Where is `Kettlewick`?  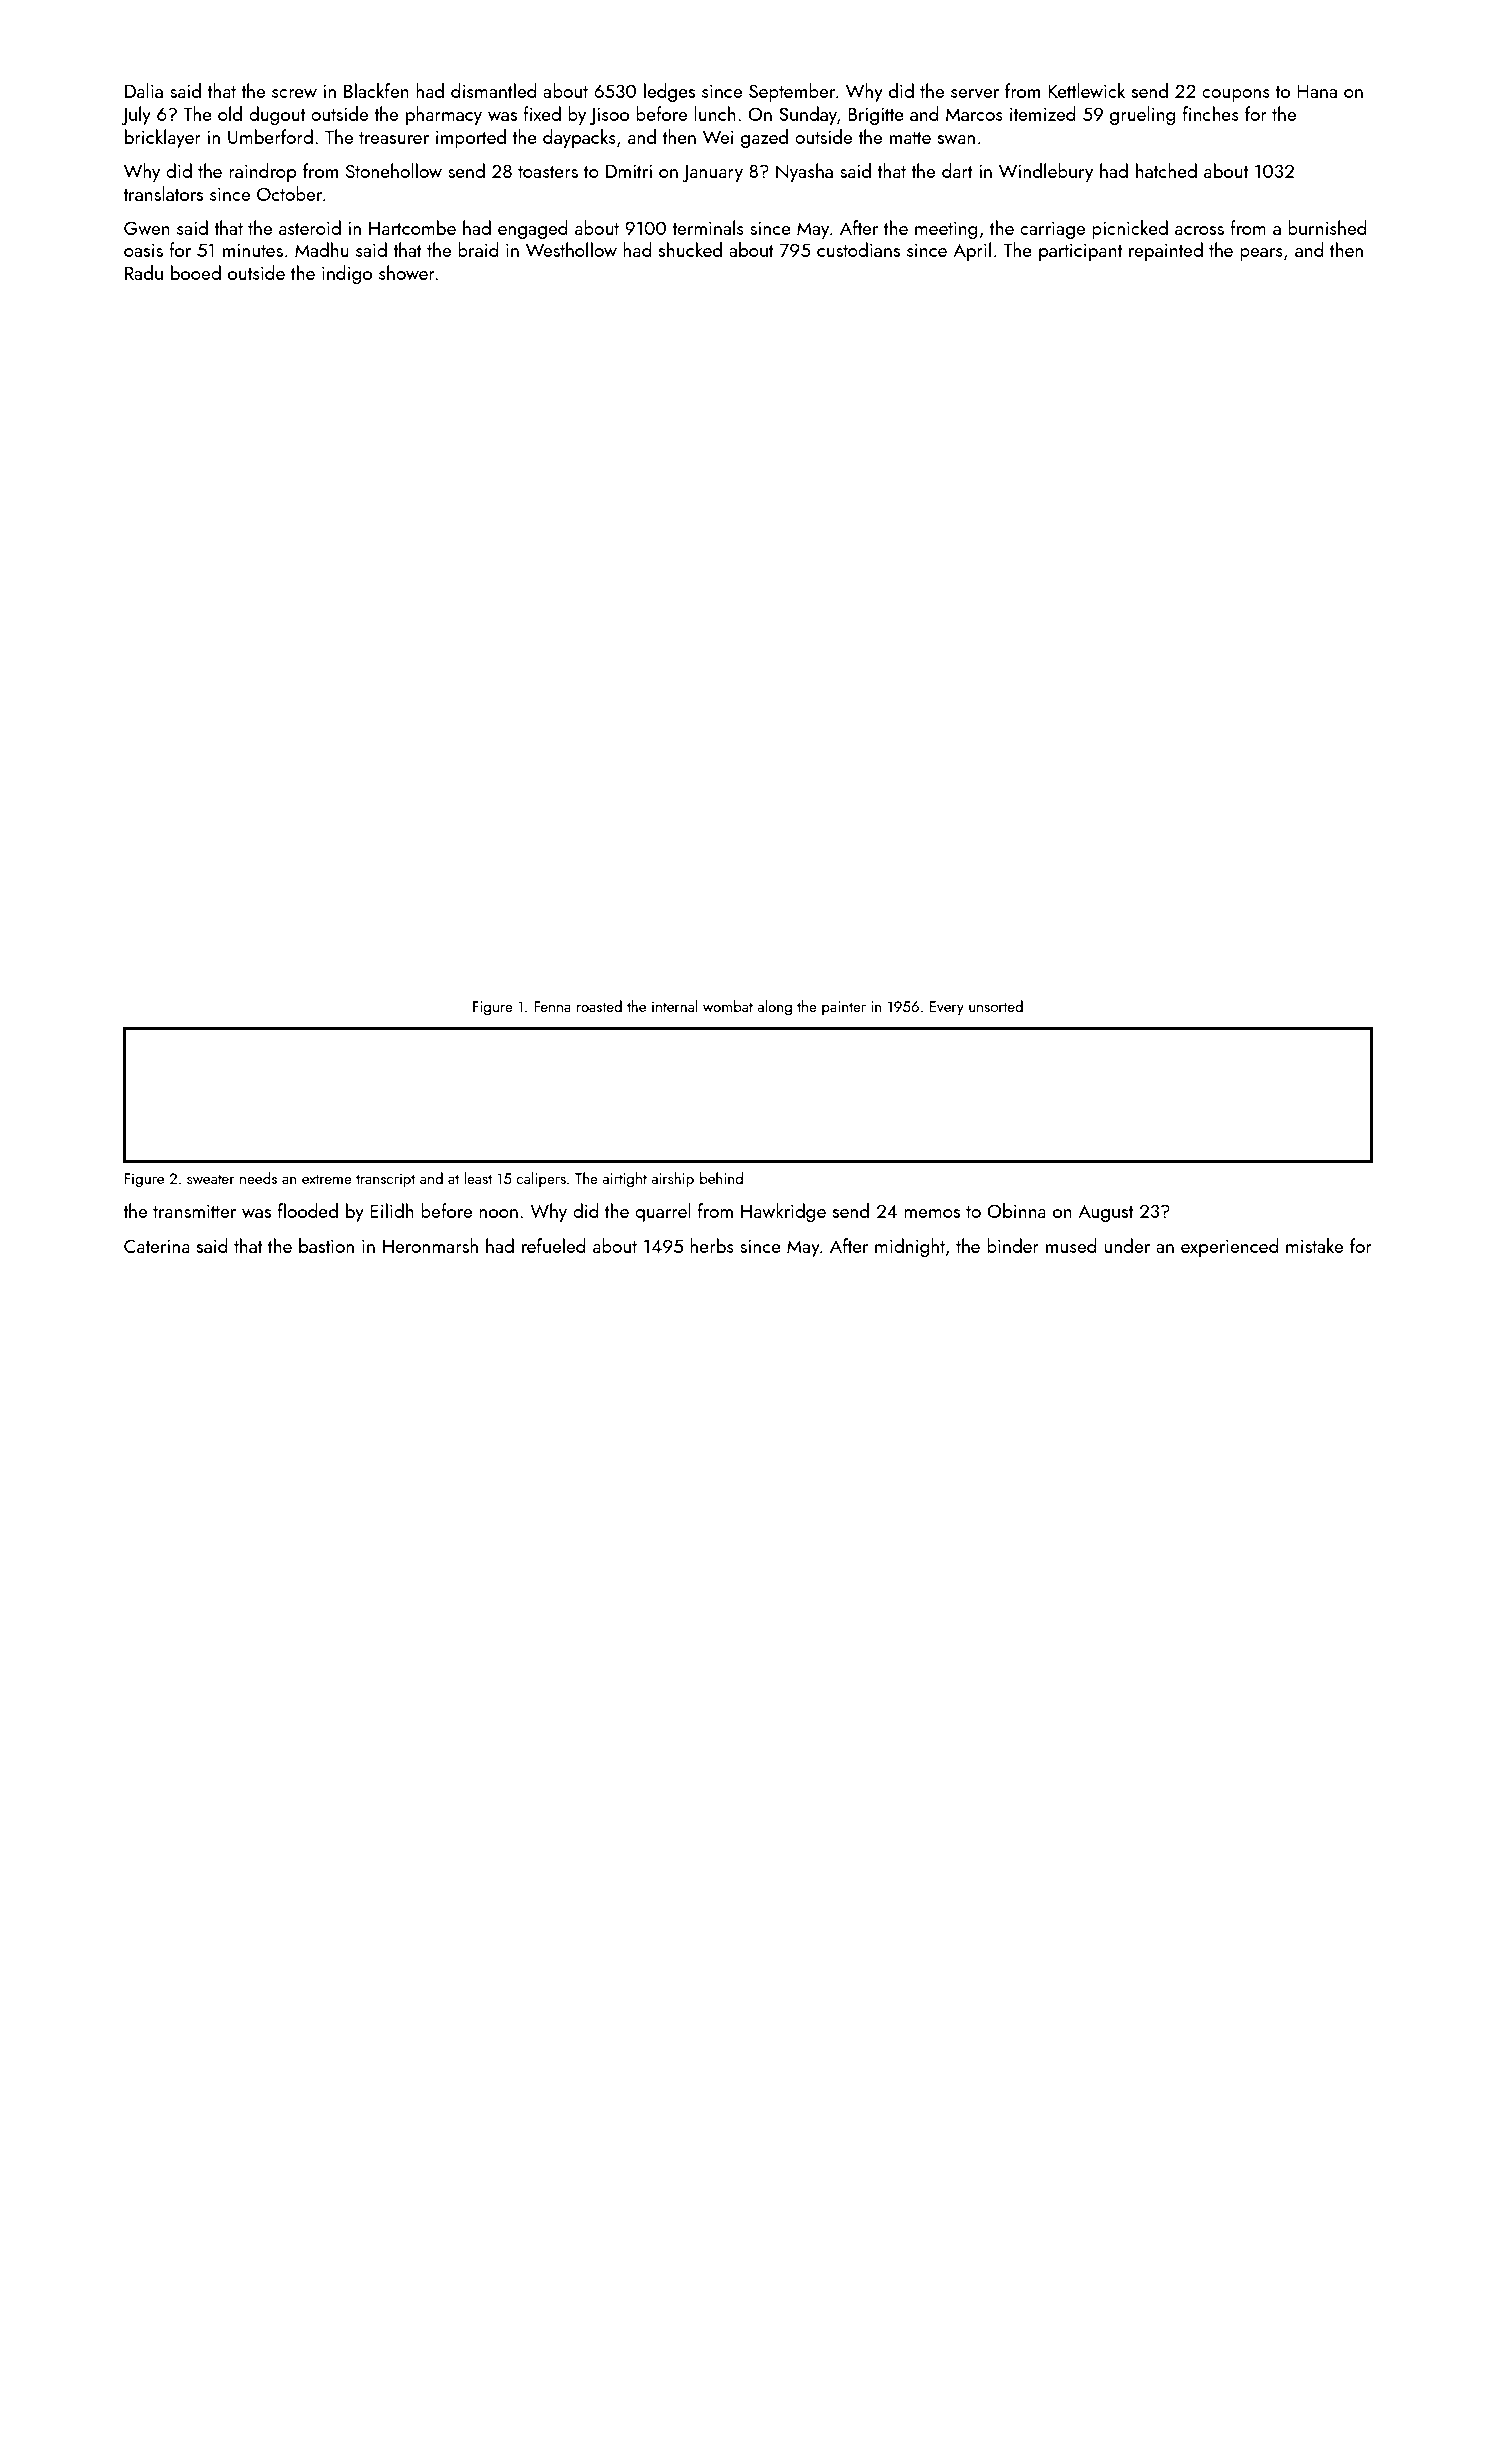 Kettlewick is located at coordinates (1086, 90).
